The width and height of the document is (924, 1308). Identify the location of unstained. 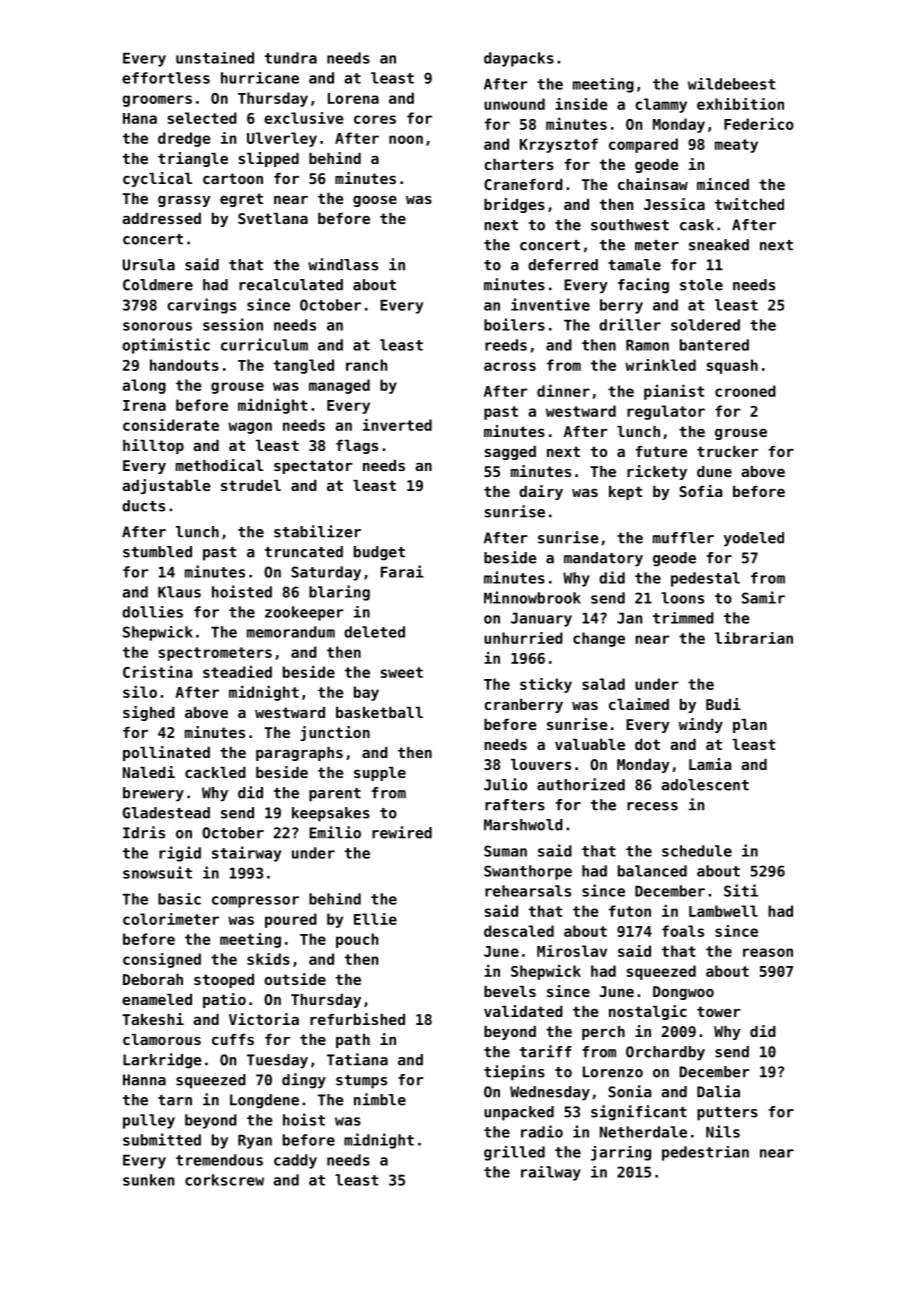
(215, 58).
